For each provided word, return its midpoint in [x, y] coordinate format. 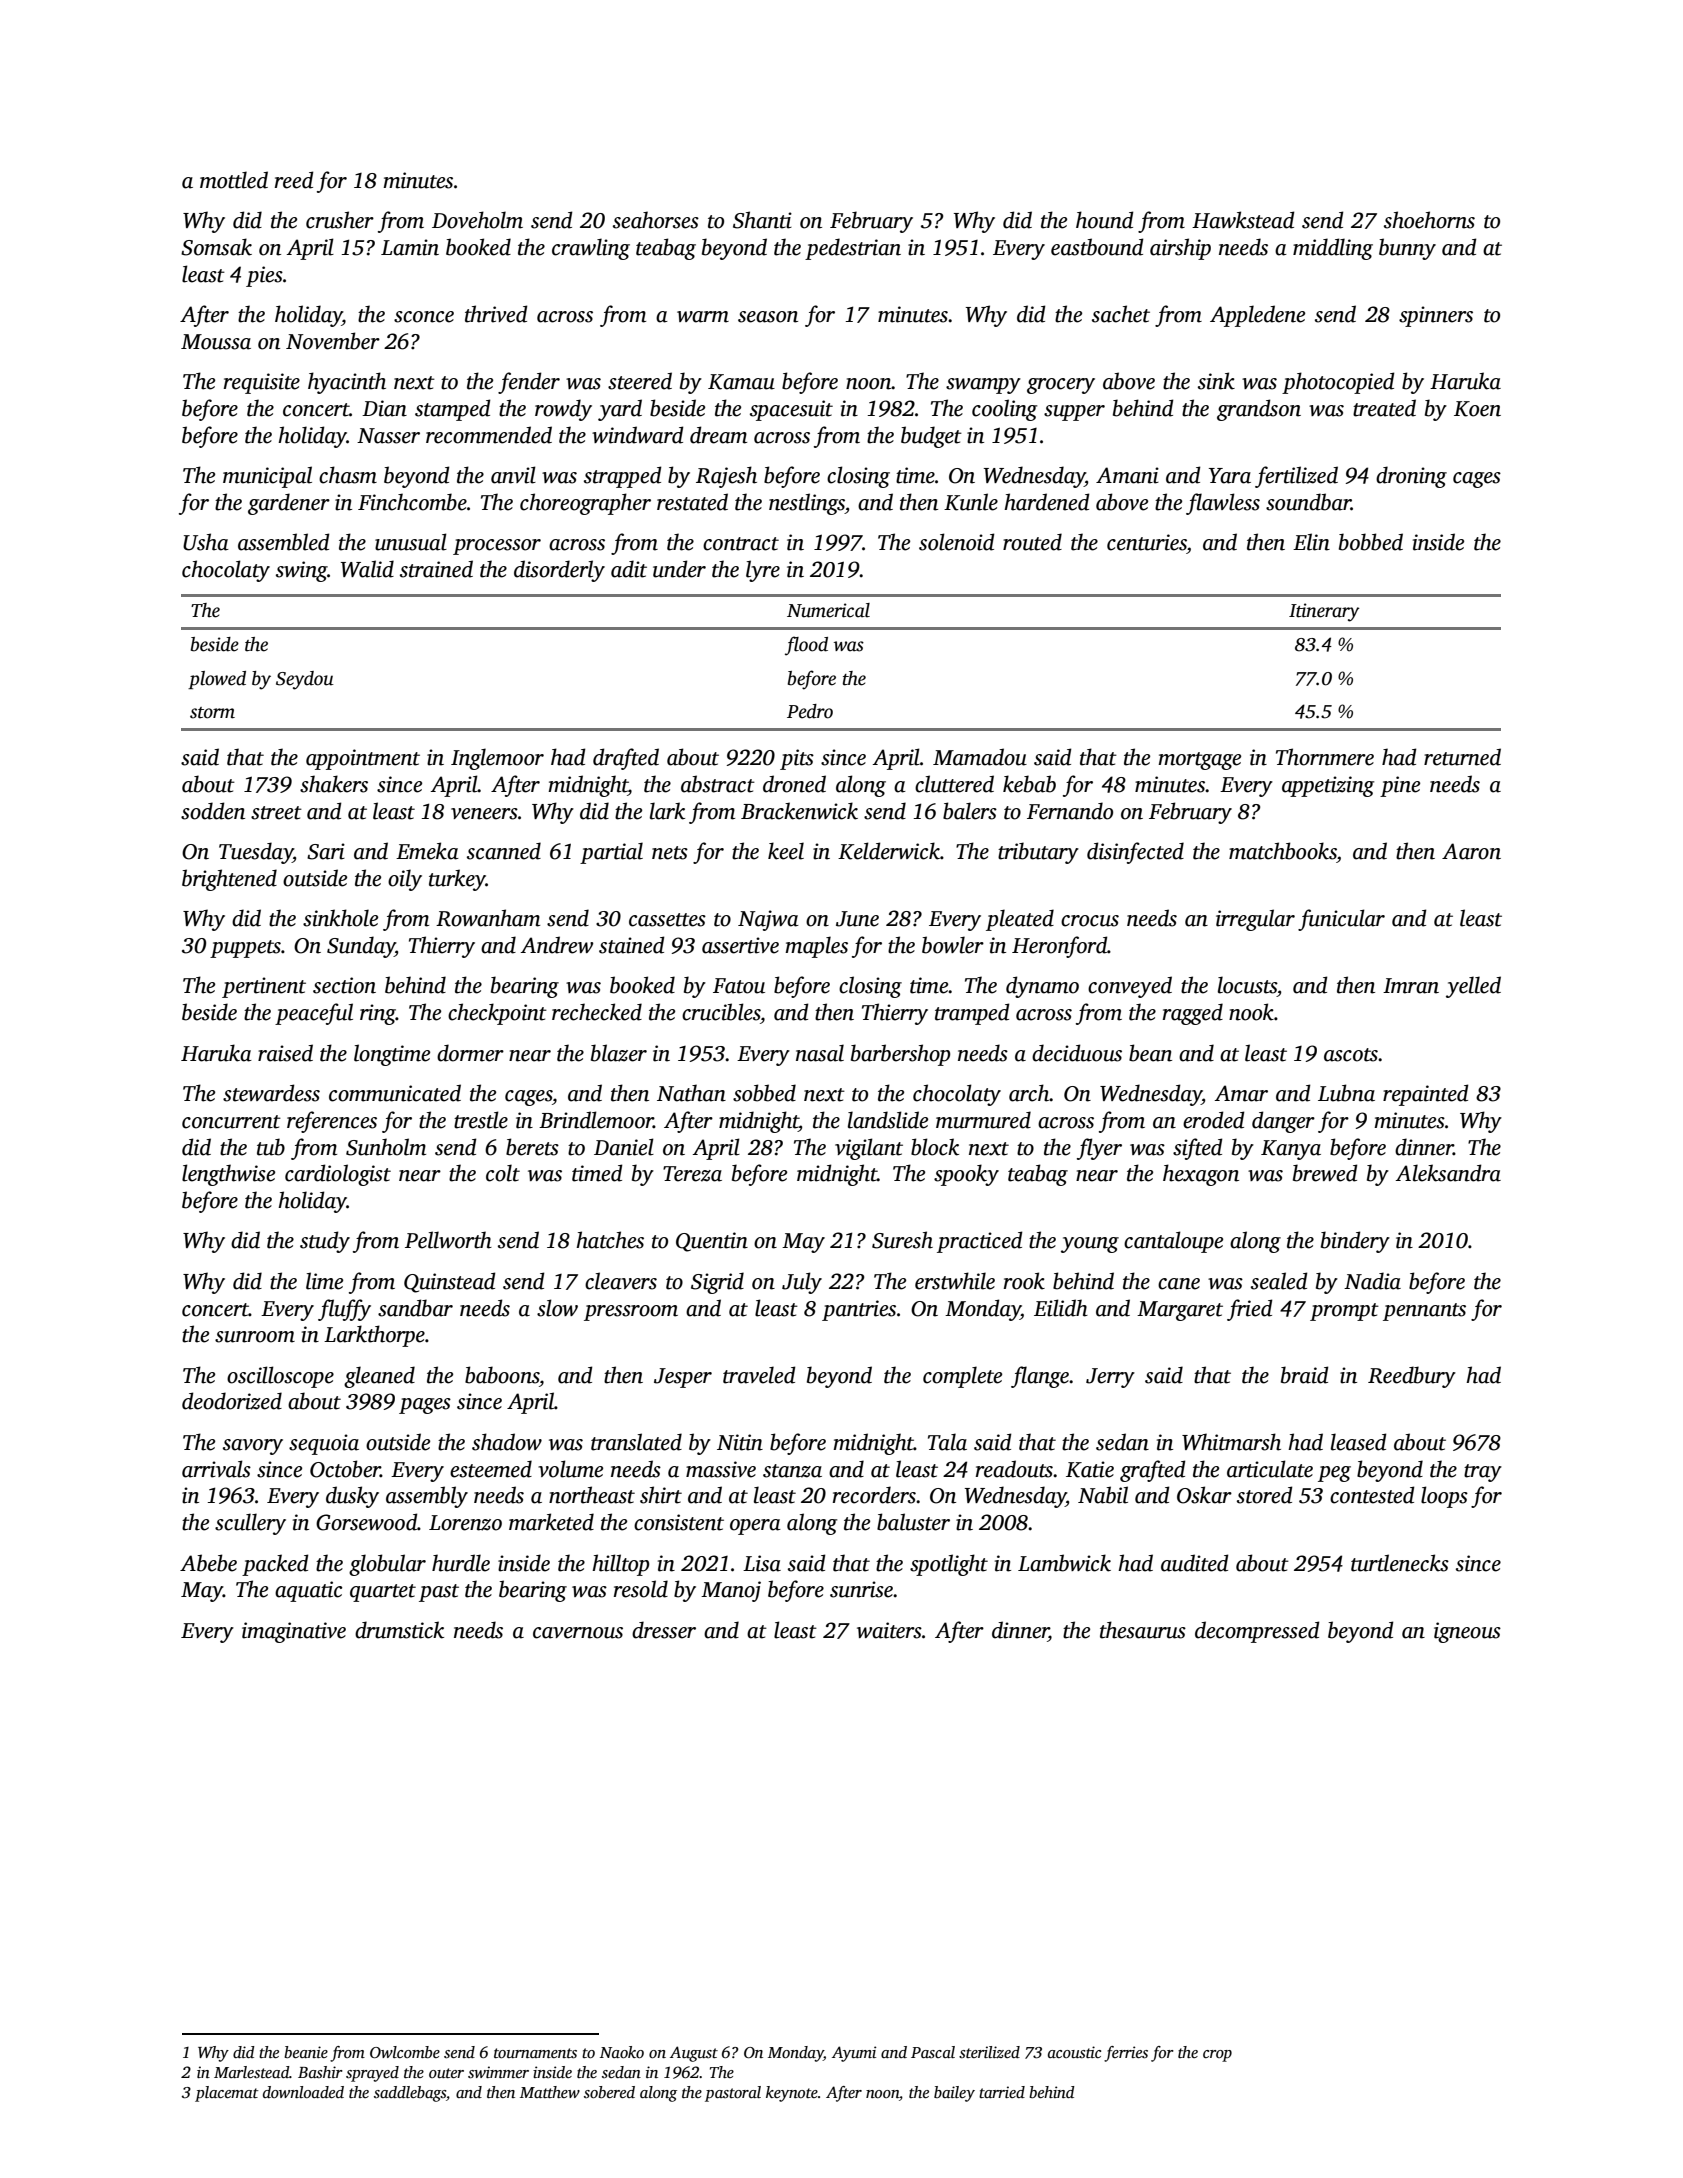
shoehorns [1429, 220]
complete [962, 1377]
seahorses [656, 220]
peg [1334, 1474]
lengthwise [228, 1175]
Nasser [388, 436]
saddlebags [410, 2094]
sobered [609, 2092]
